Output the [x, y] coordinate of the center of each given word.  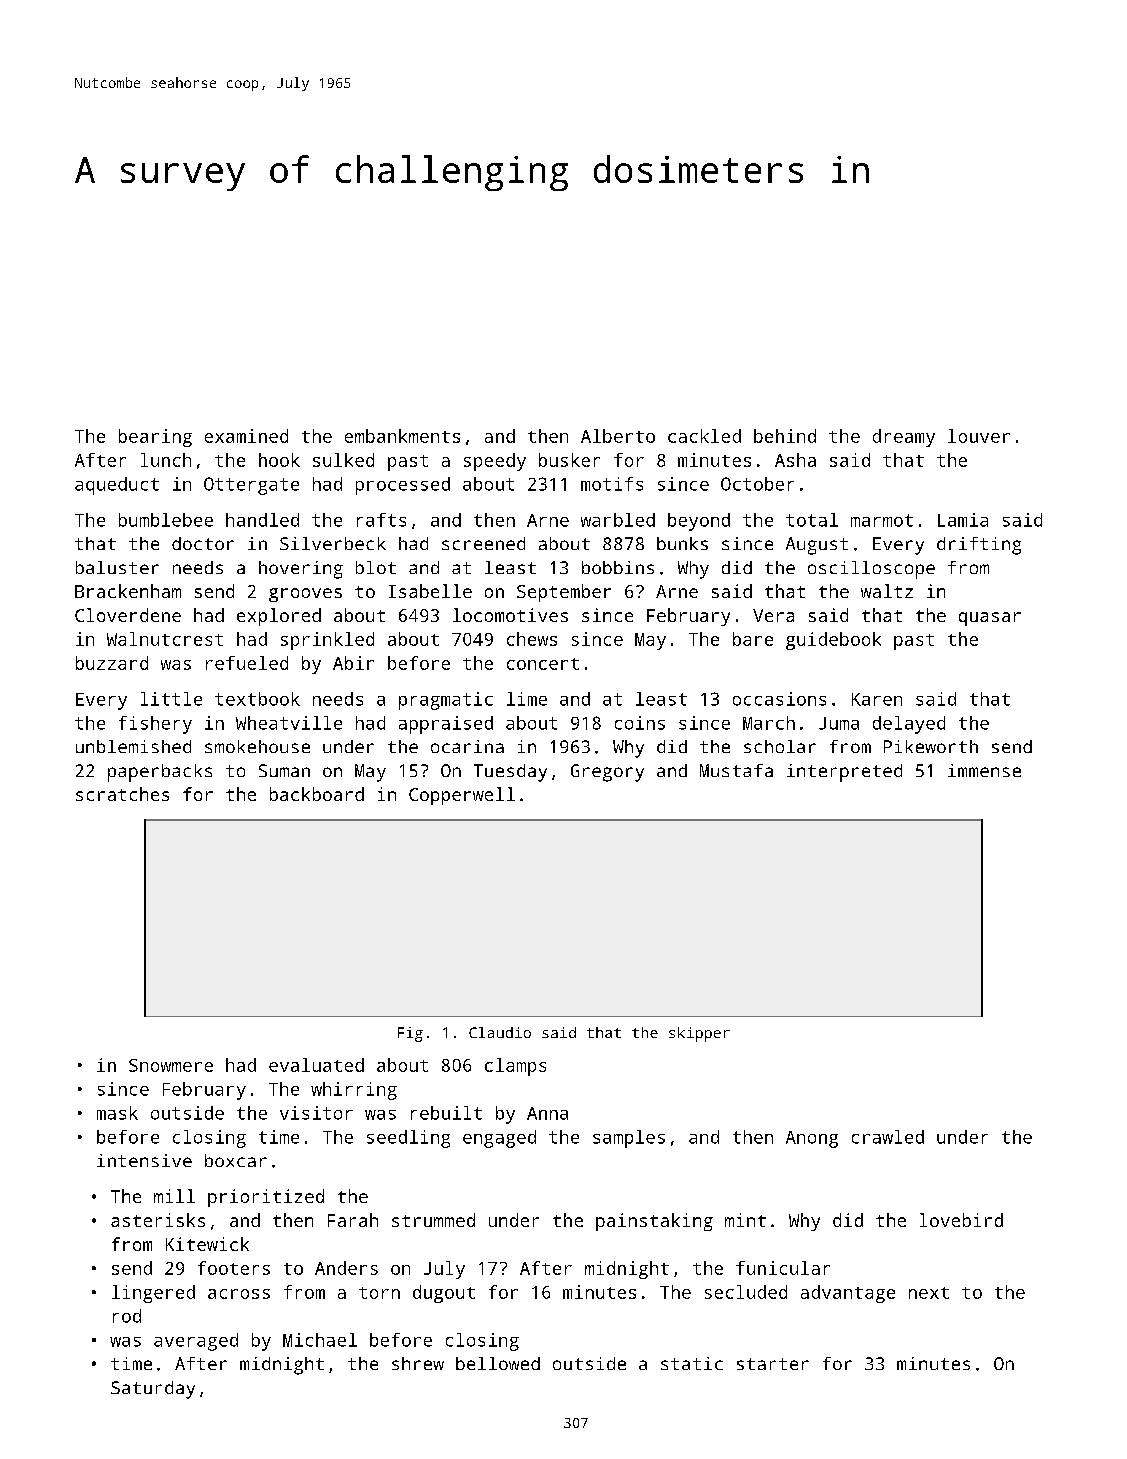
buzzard [112, 663]
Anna [547, 1113]
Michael [320, 1340]
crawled [888, 1137]
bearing [155, 438]
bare [753, 639]
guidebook [833, 641]
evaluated [316, 1065]
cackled [704, 436]
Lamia [963, 520]
